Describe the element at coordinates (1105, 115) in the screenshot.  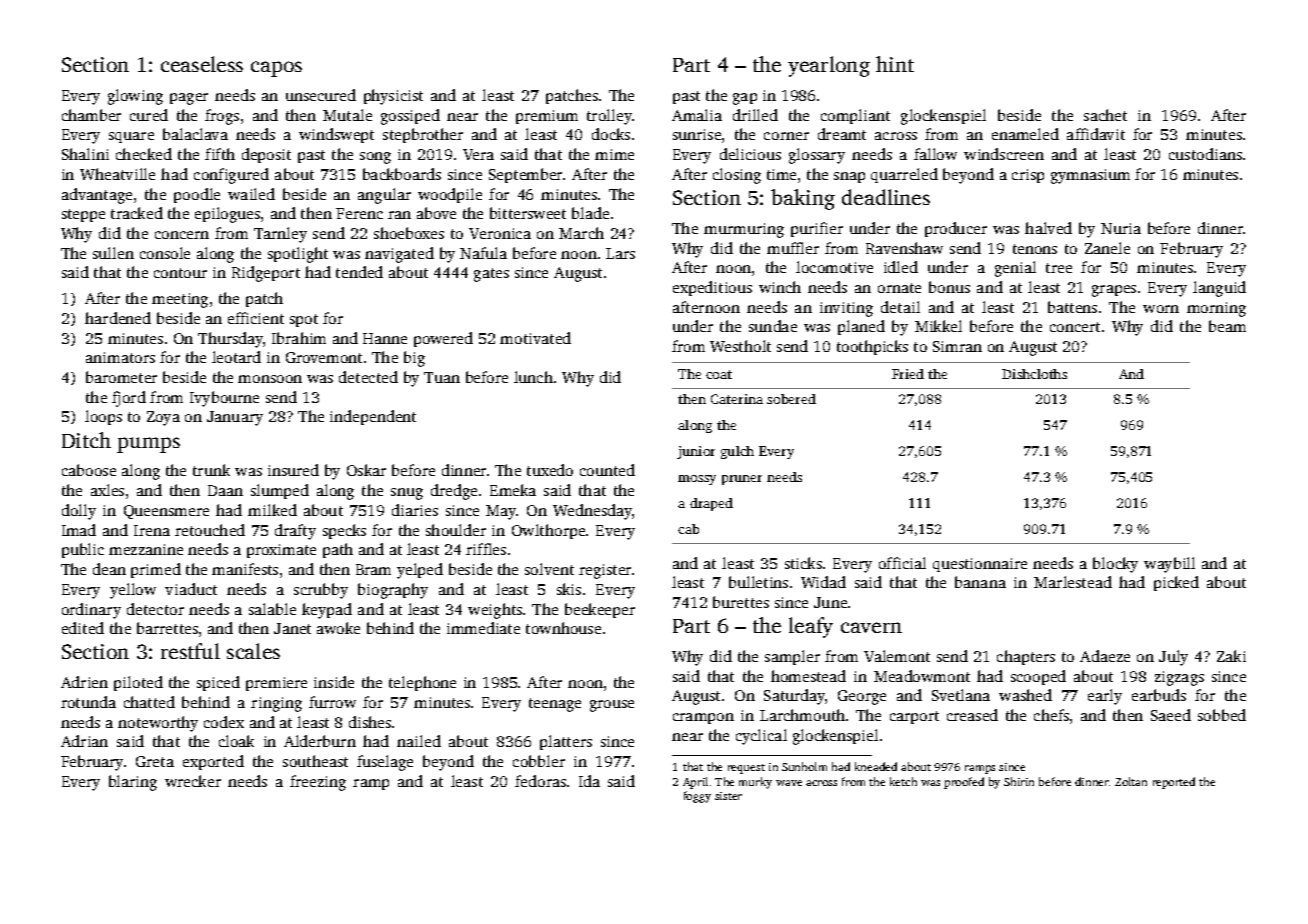
I see `sachet` at that location.
